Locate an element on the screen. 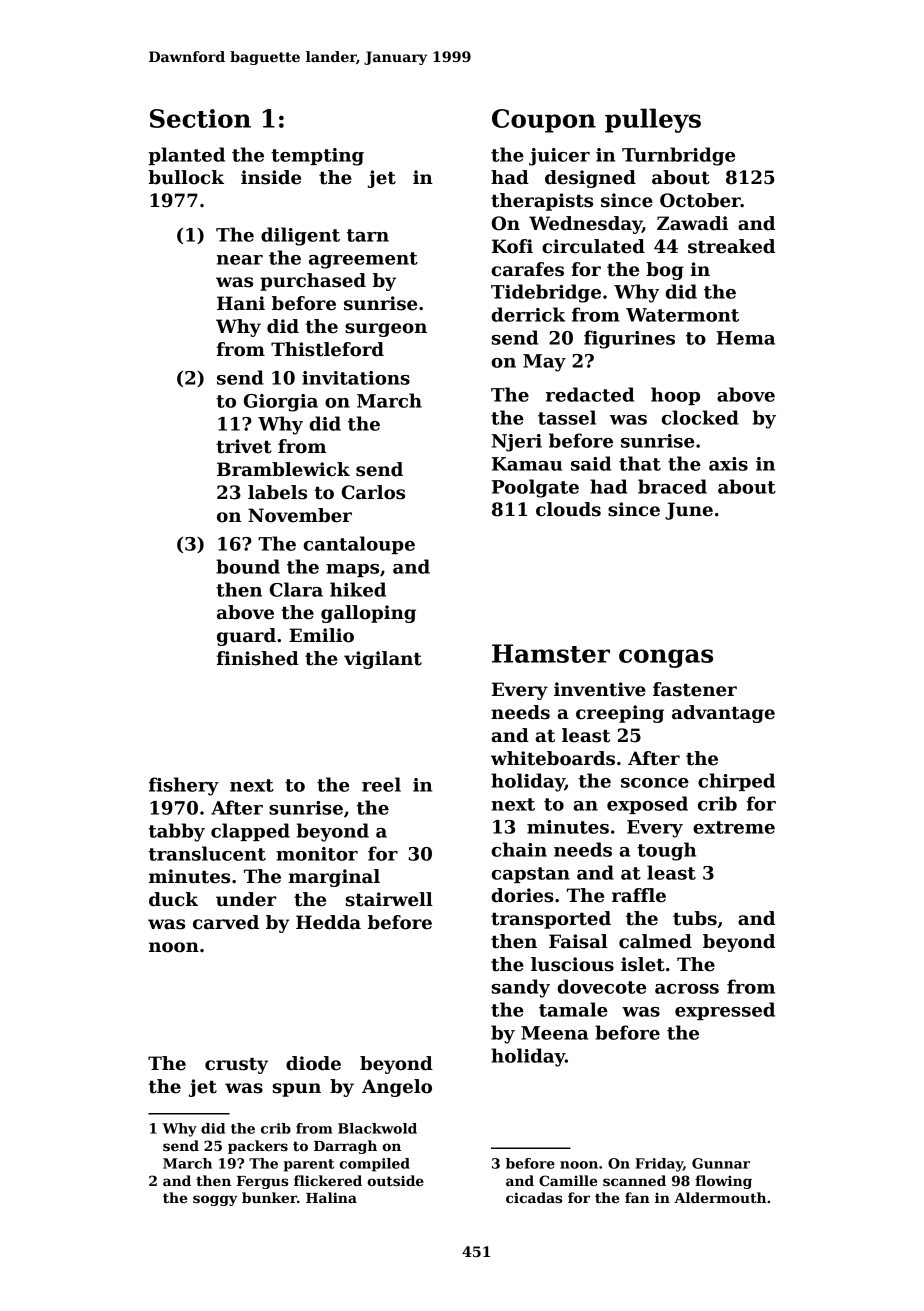 The width and height of the screenshot is (924, 1311). fishery is located at coordinates (184, 786).
